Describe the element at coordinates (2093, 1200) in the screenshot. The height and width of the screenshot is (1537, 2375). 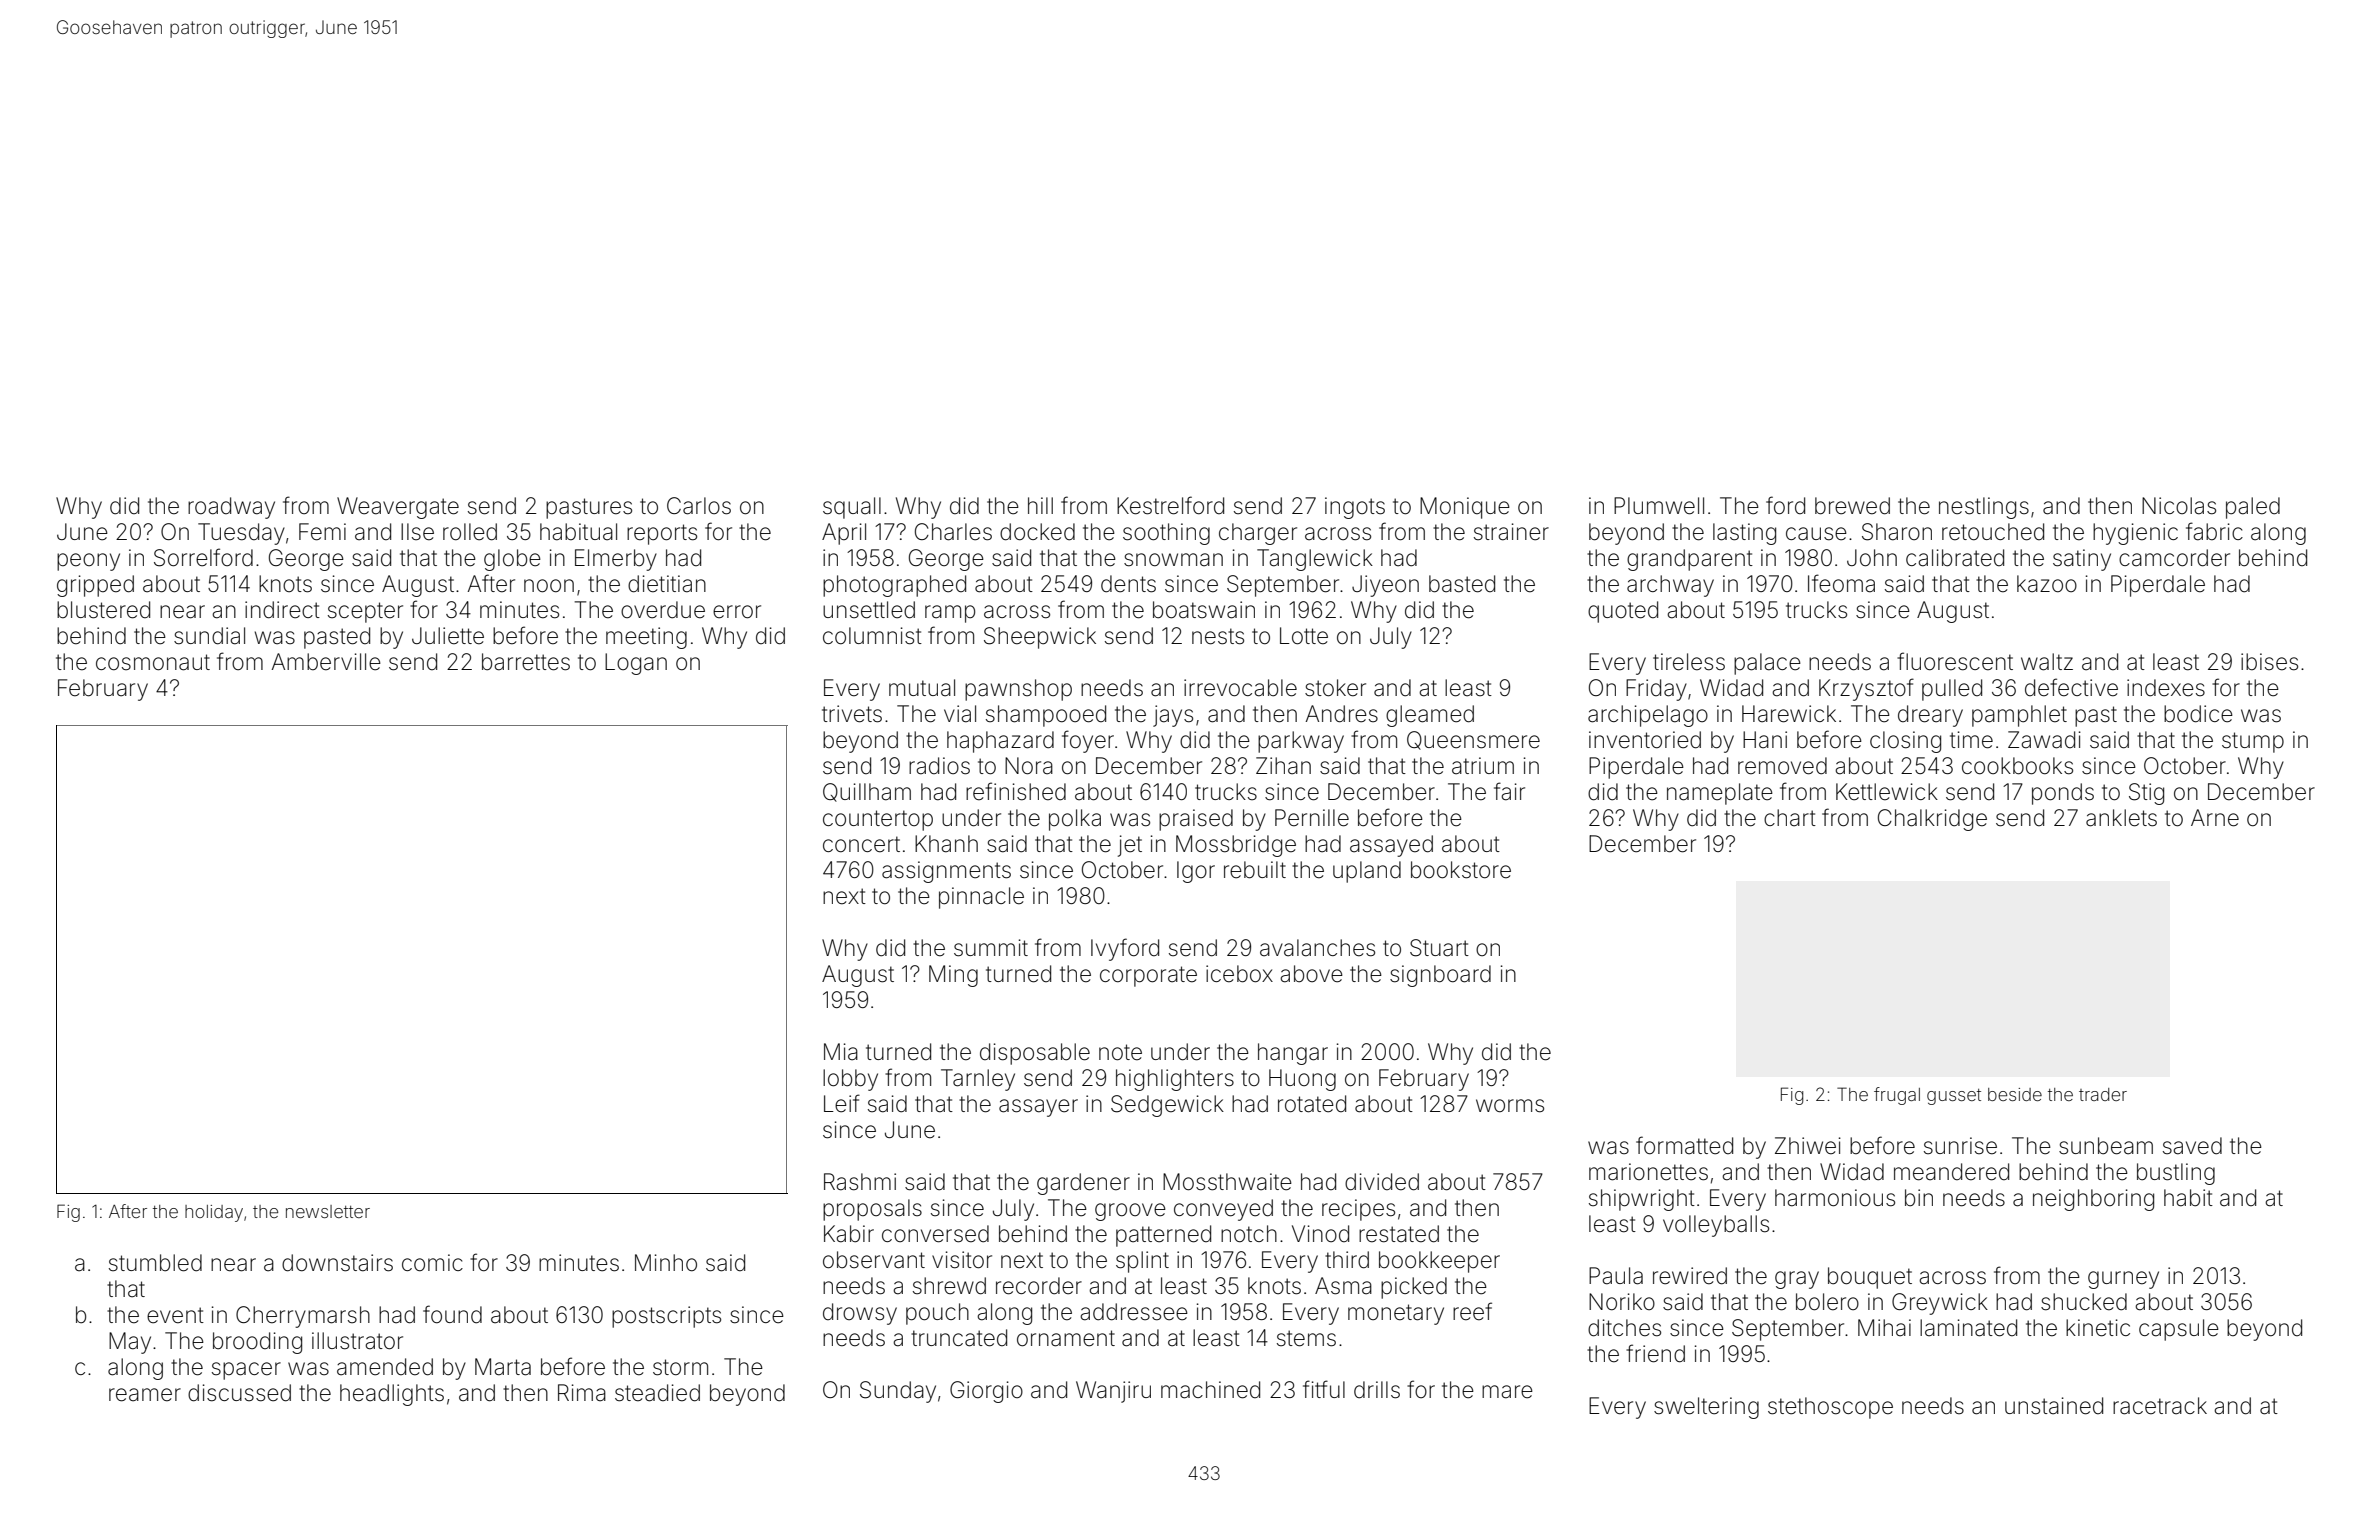
I see `neighboring` at that location.
